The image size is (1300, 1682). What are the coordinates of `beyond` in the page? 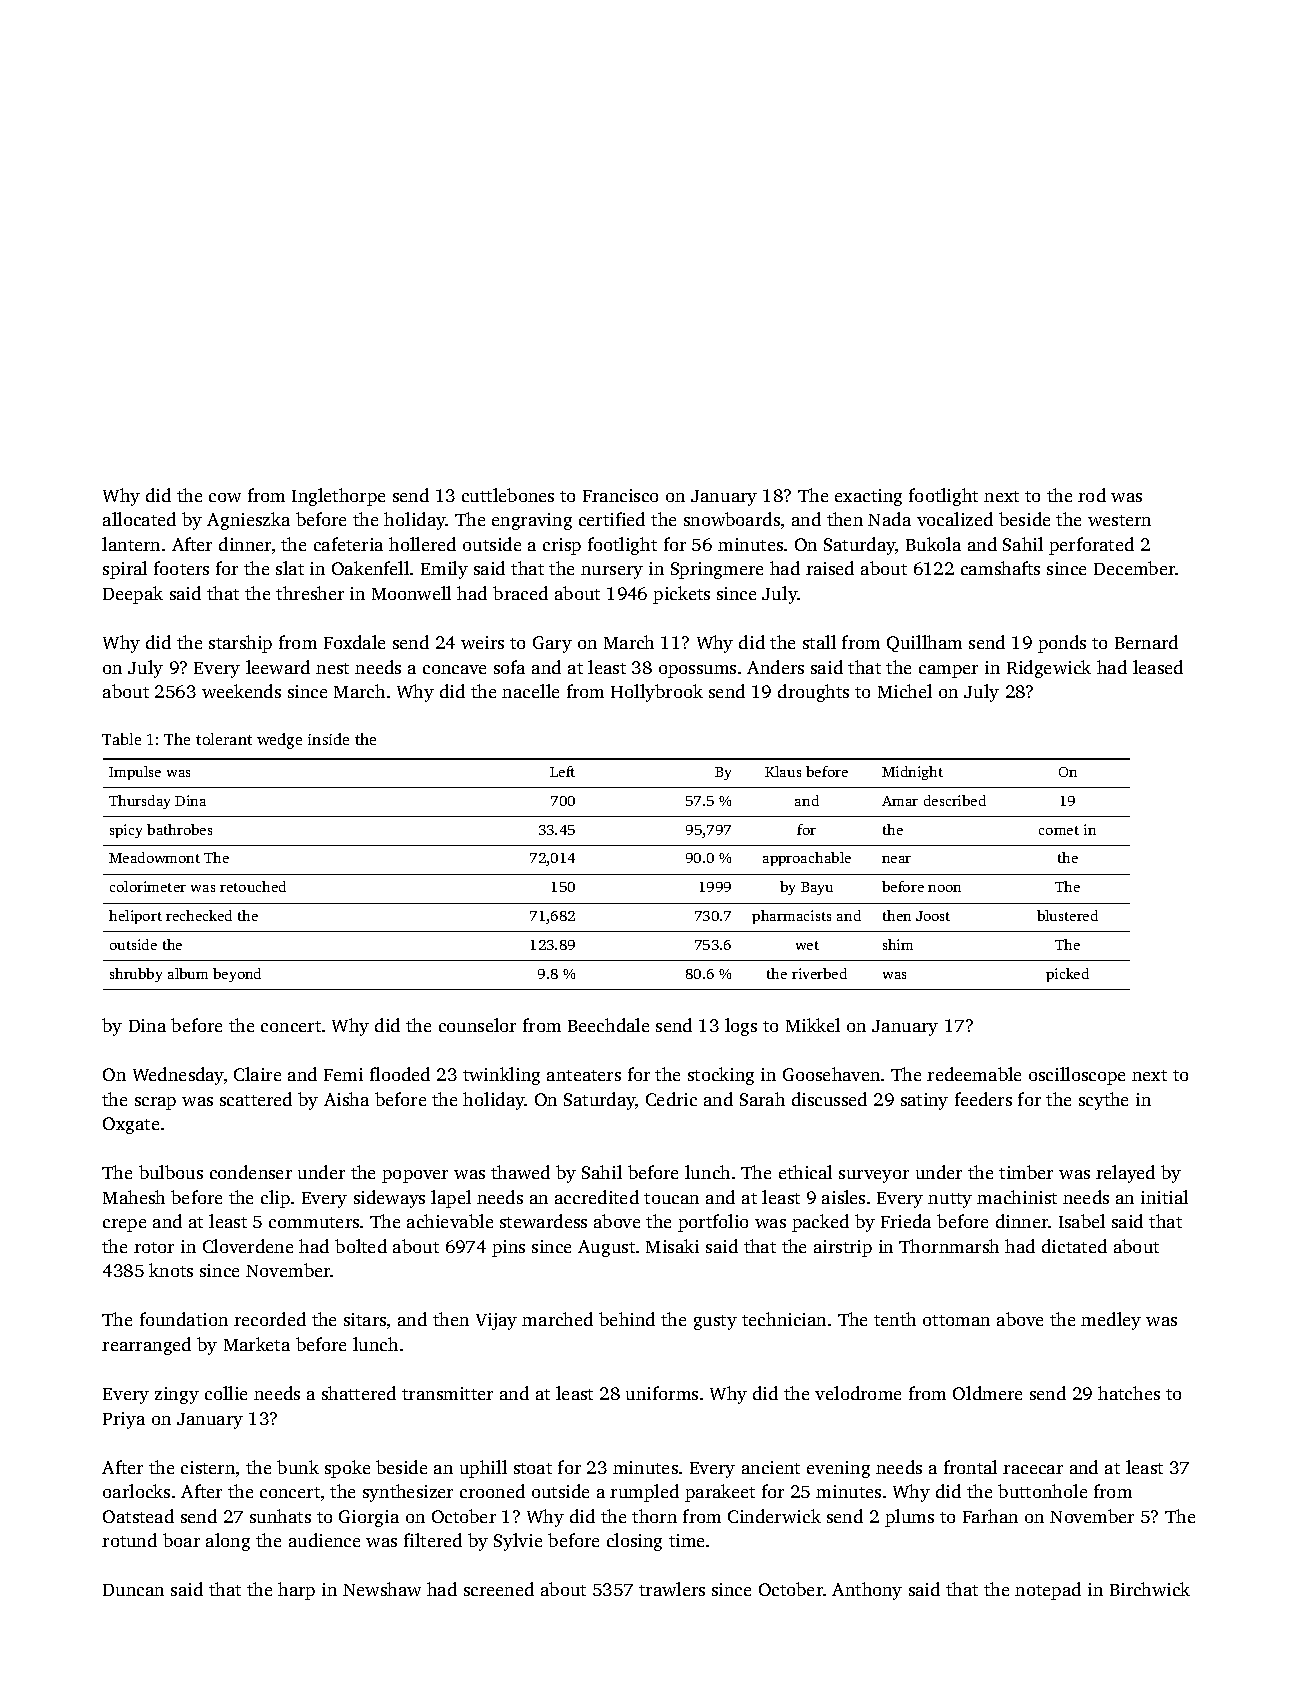 It's located at (237, 975).
